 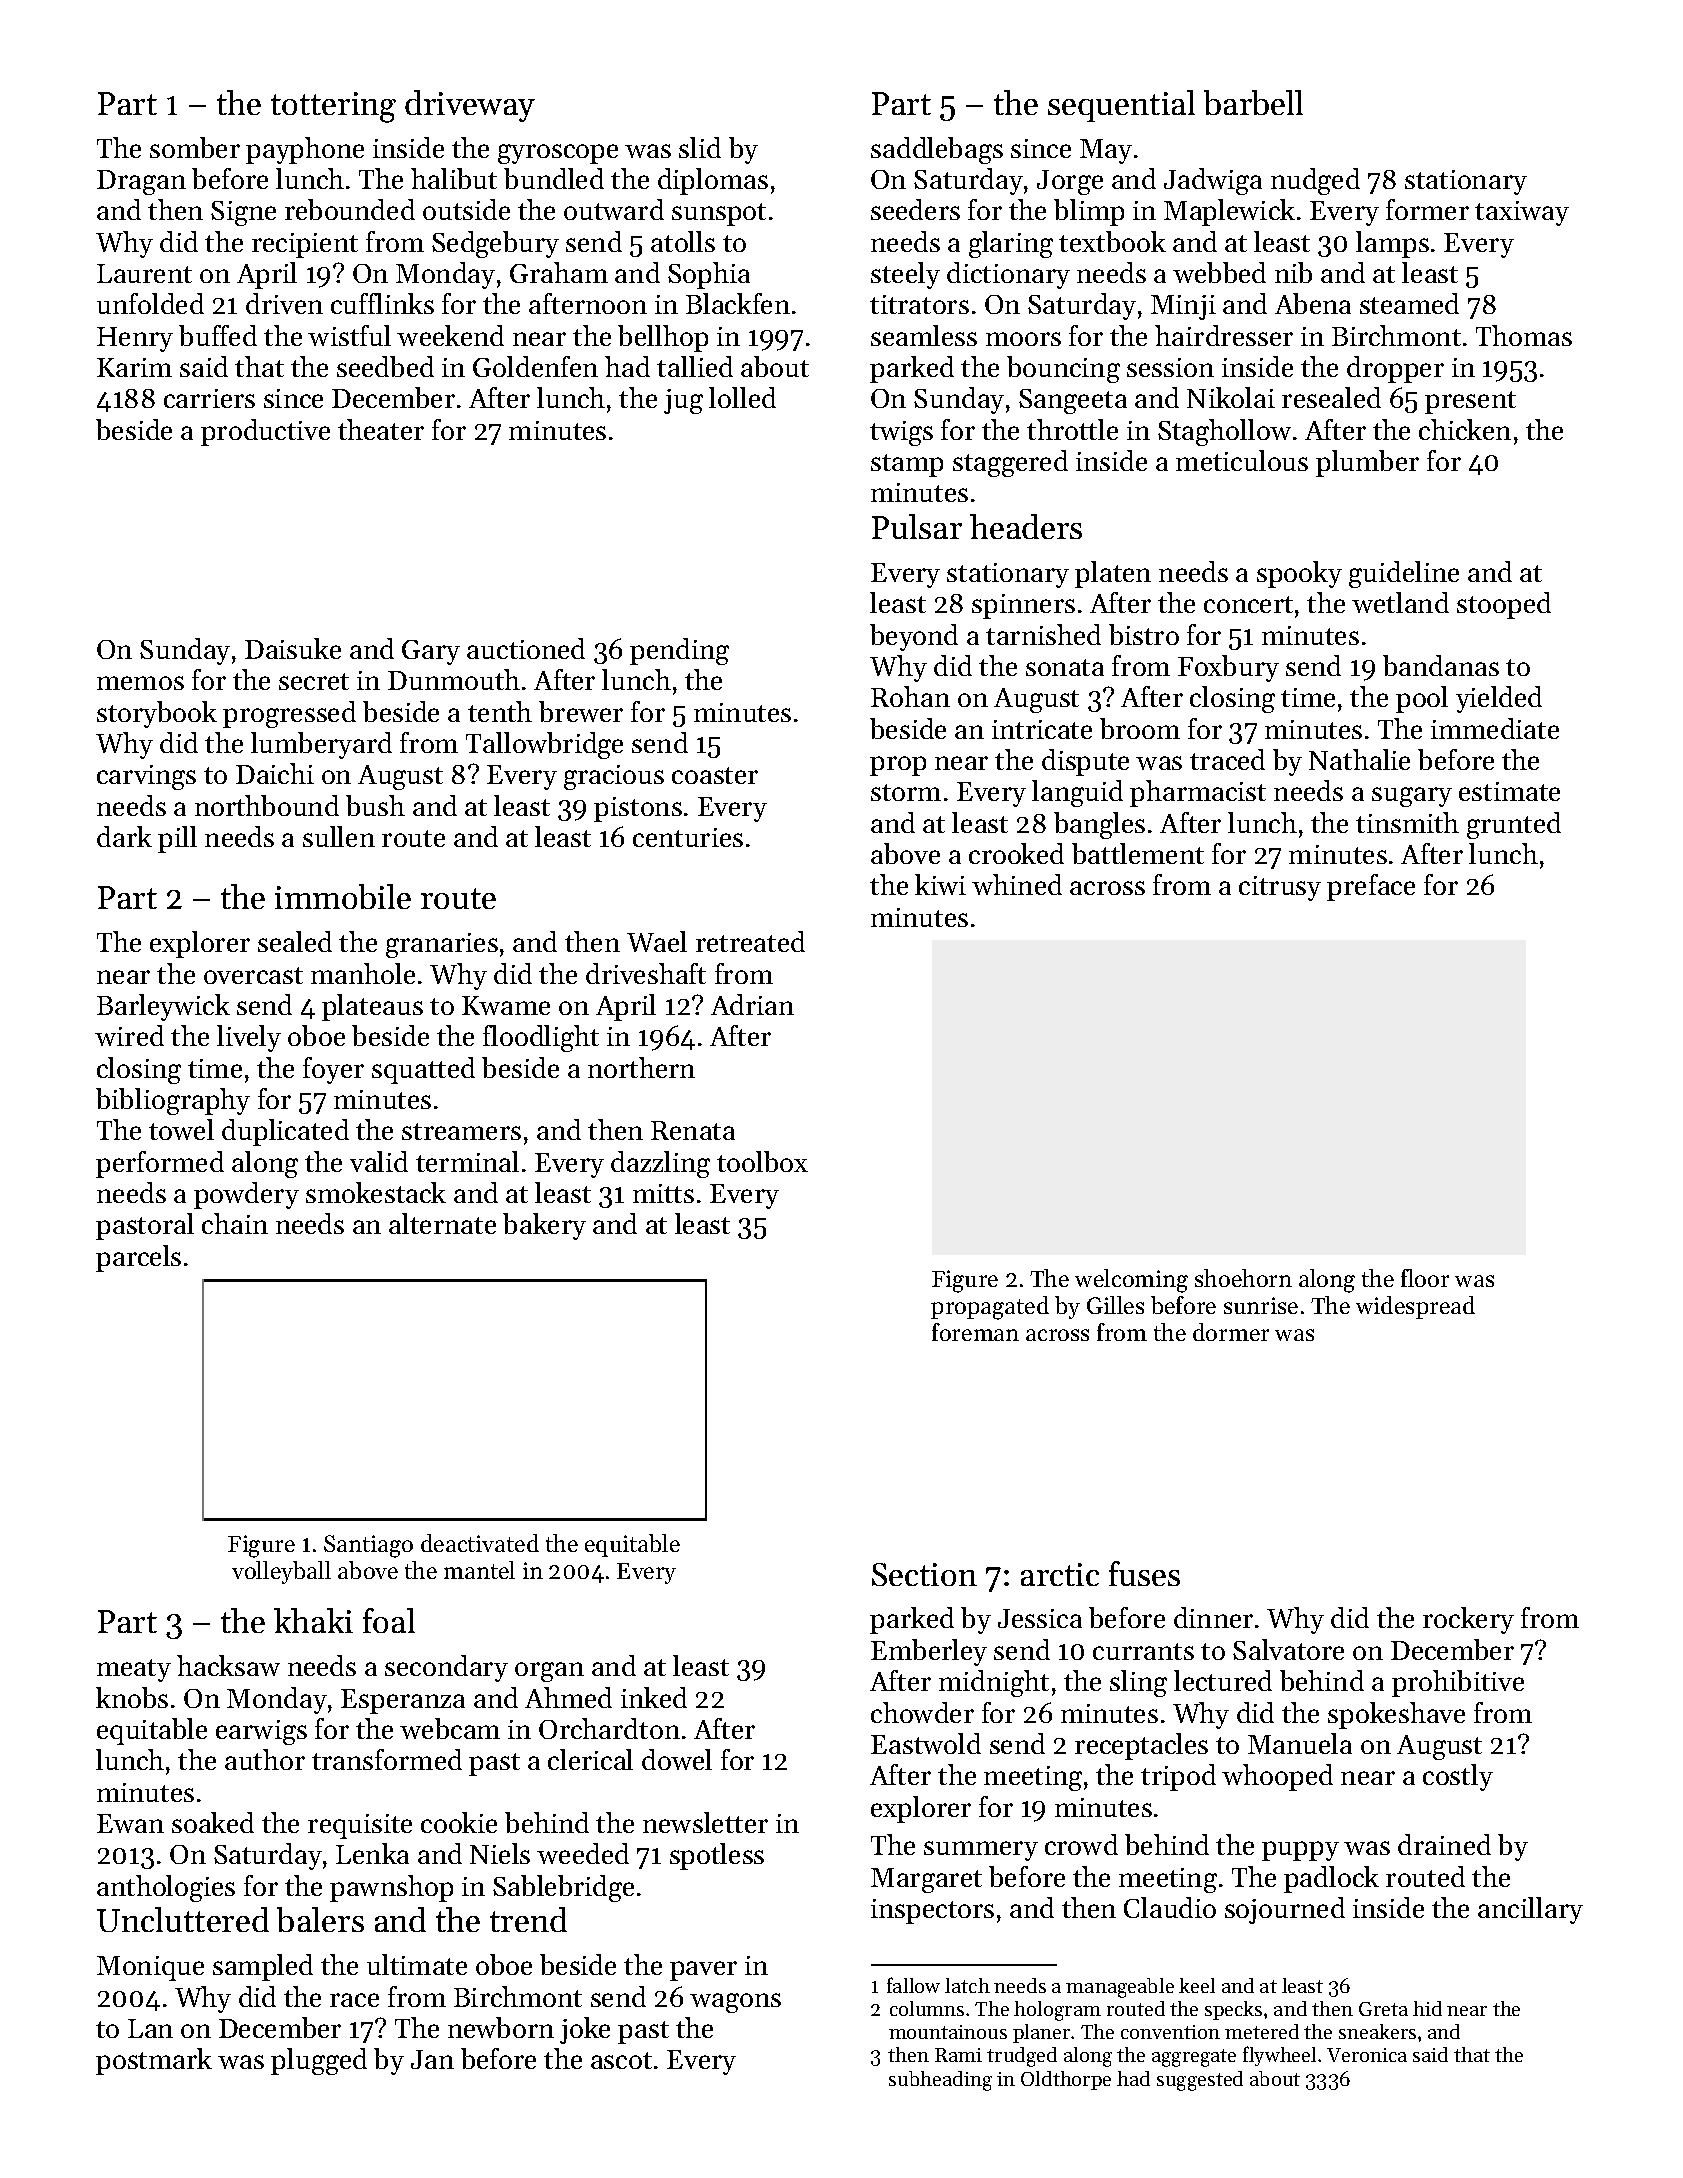 What do you see at coordinates (910, 696) in the document?
I see `Rohan` at bounding box center [910, 696].
